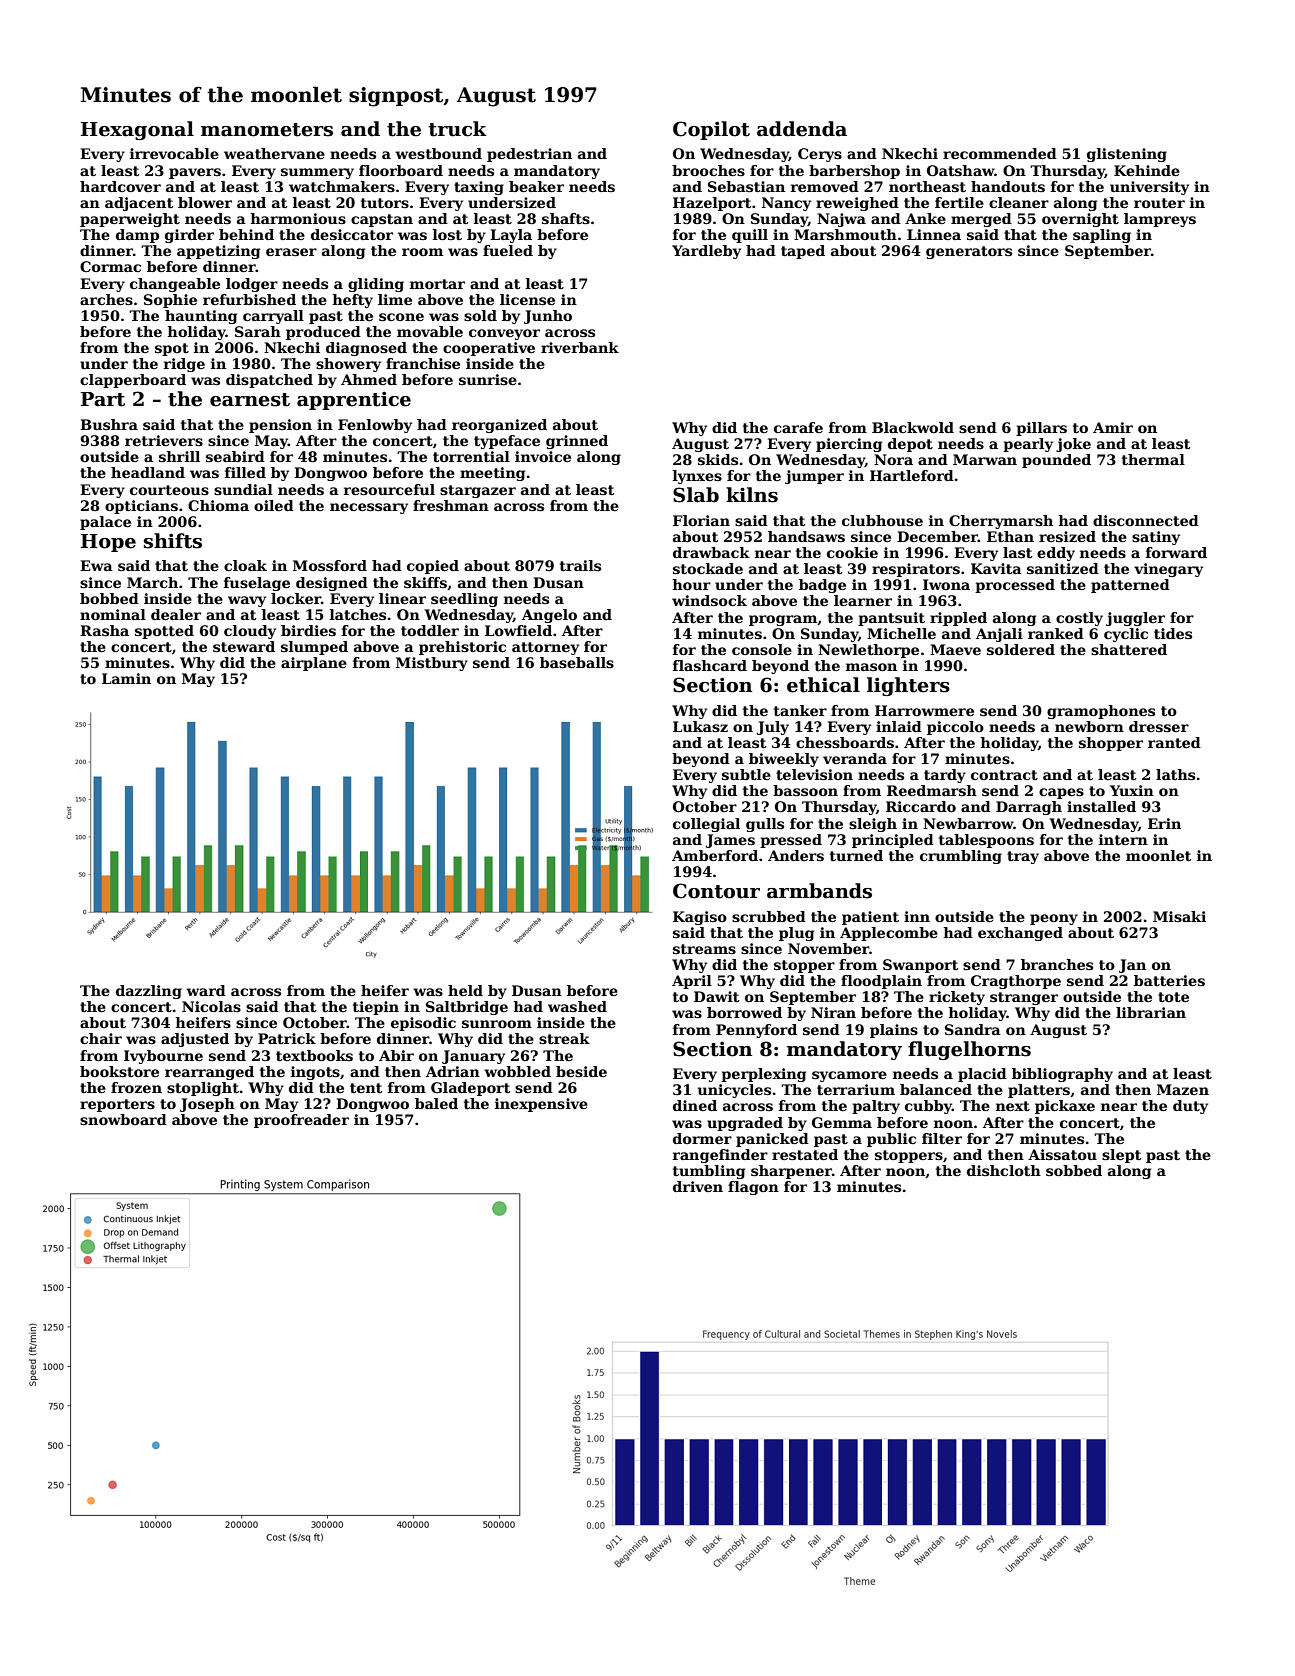  I want to click on conveyor, so click(504, 334).
